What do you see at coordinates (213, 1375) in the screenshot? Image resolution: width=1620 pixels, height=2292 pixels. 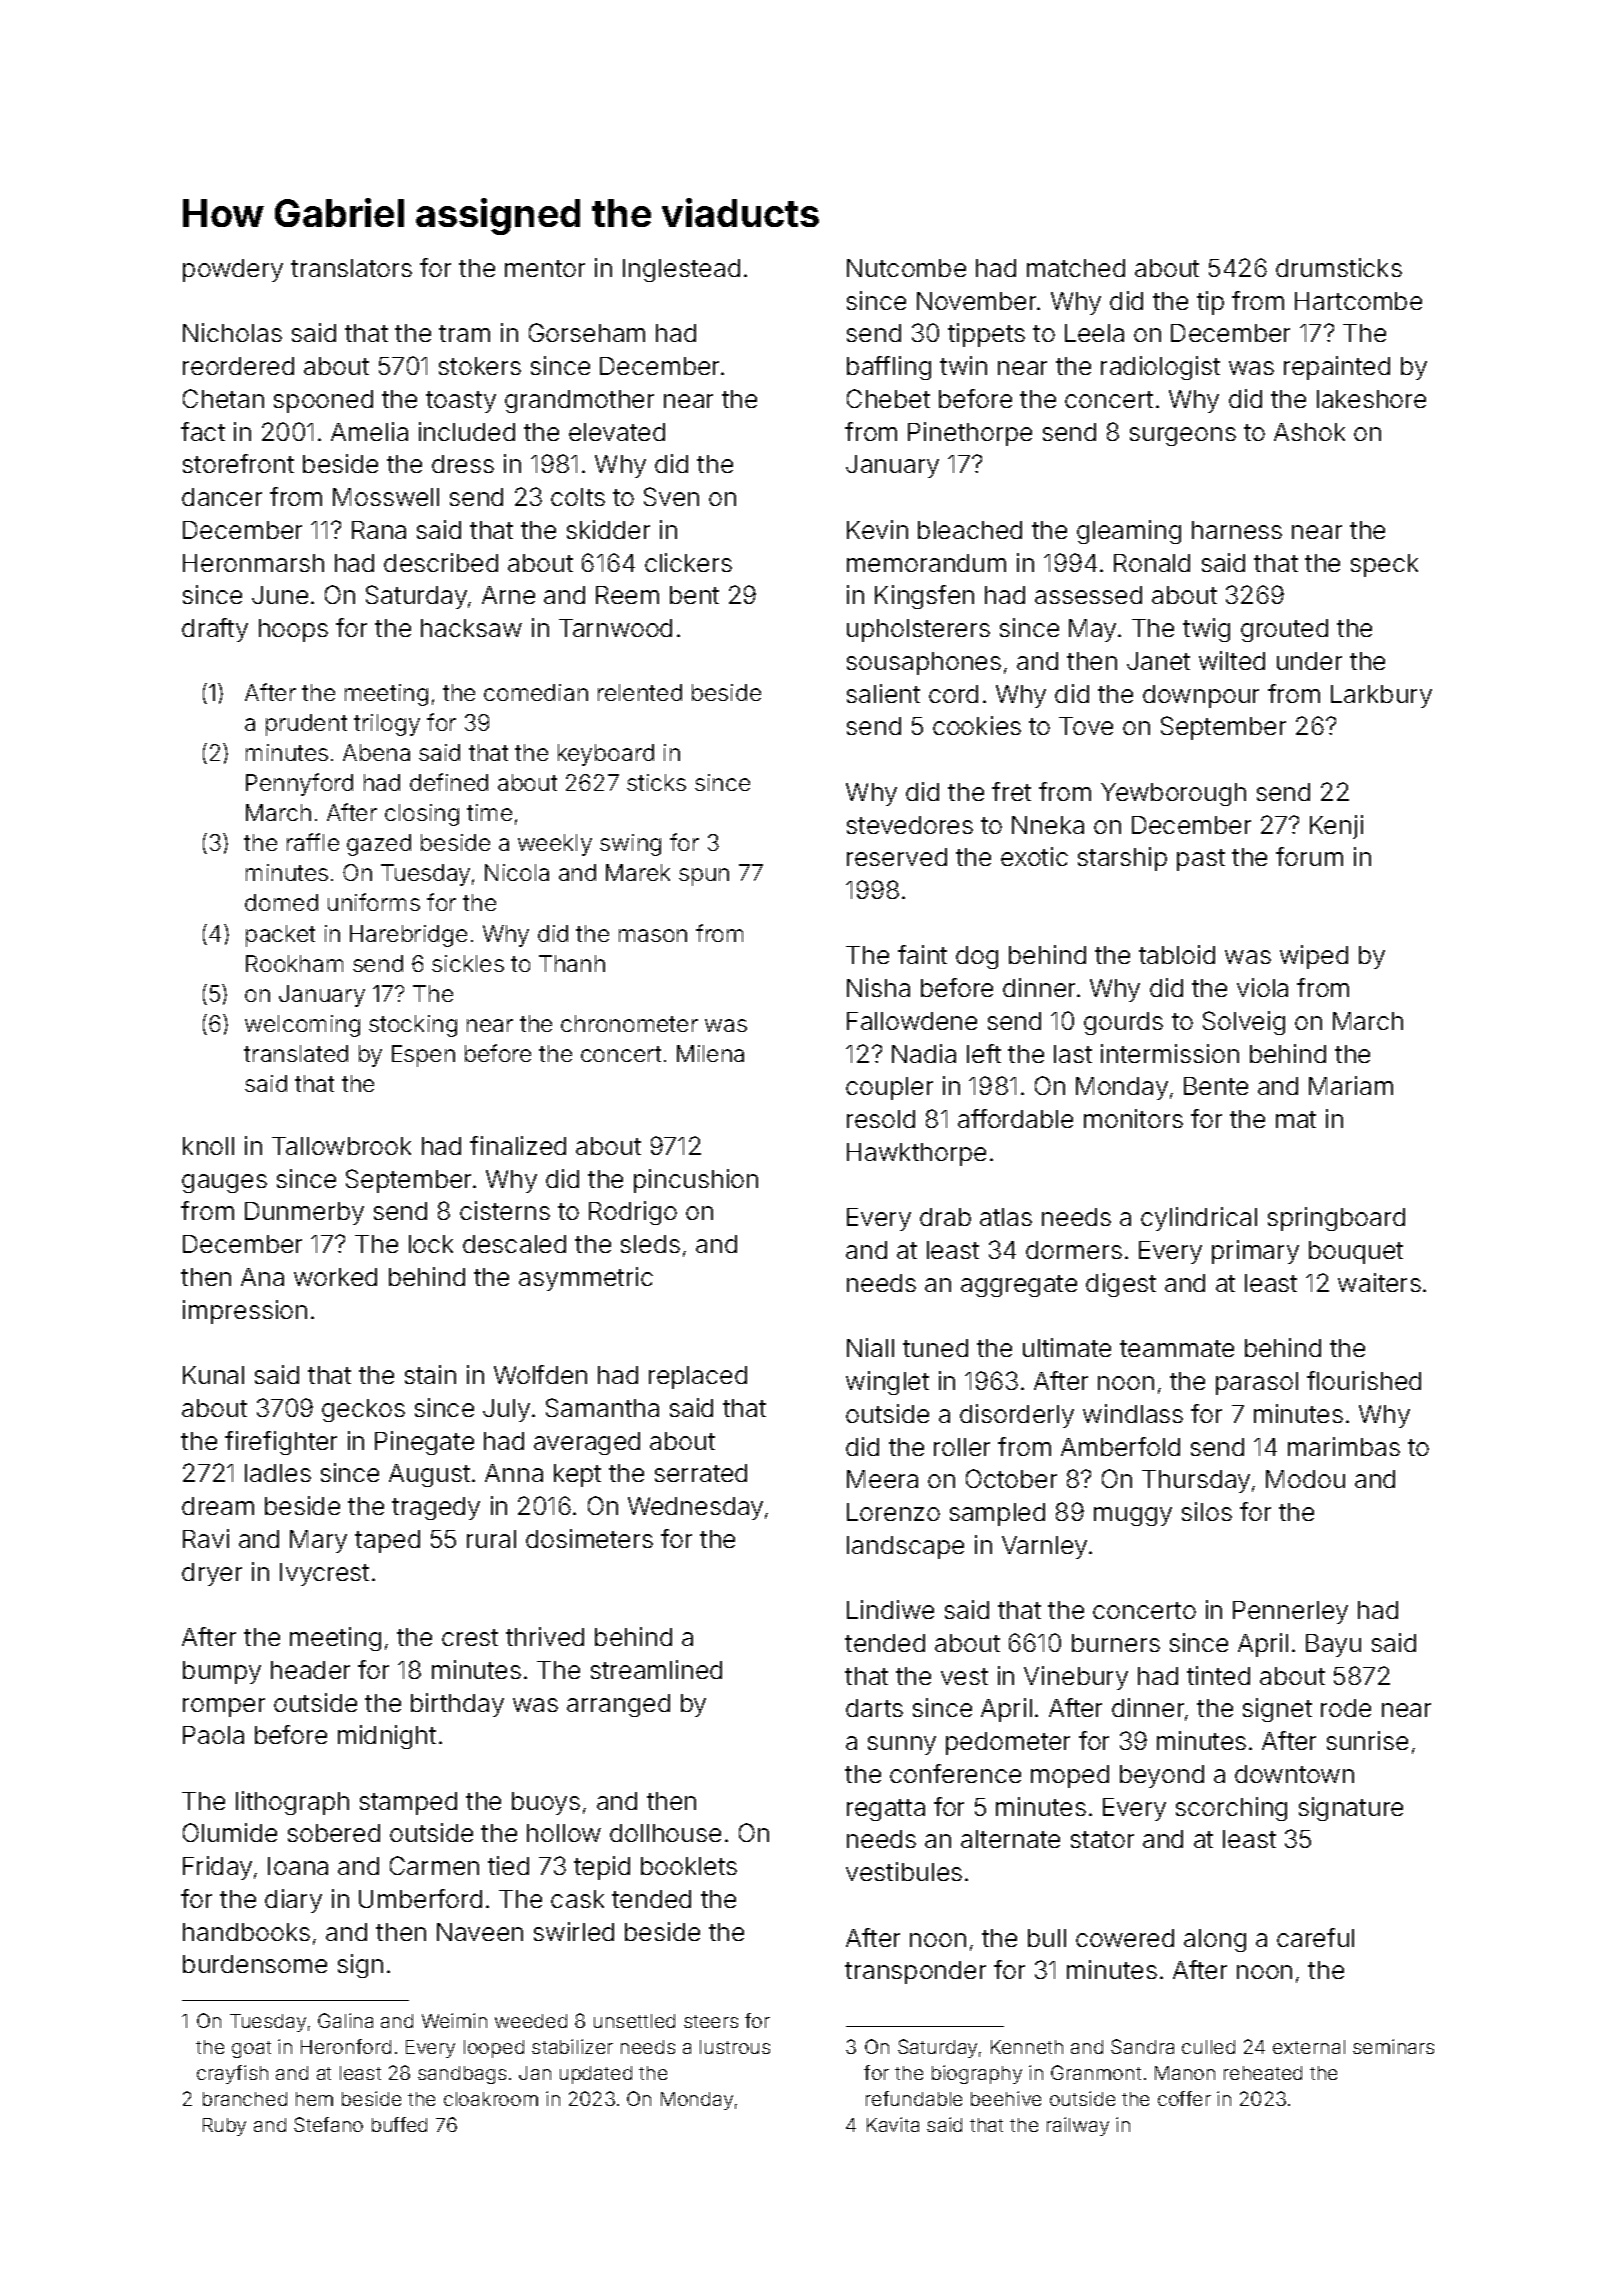 I see `Kunal` at bounding box center [213, 1375].
